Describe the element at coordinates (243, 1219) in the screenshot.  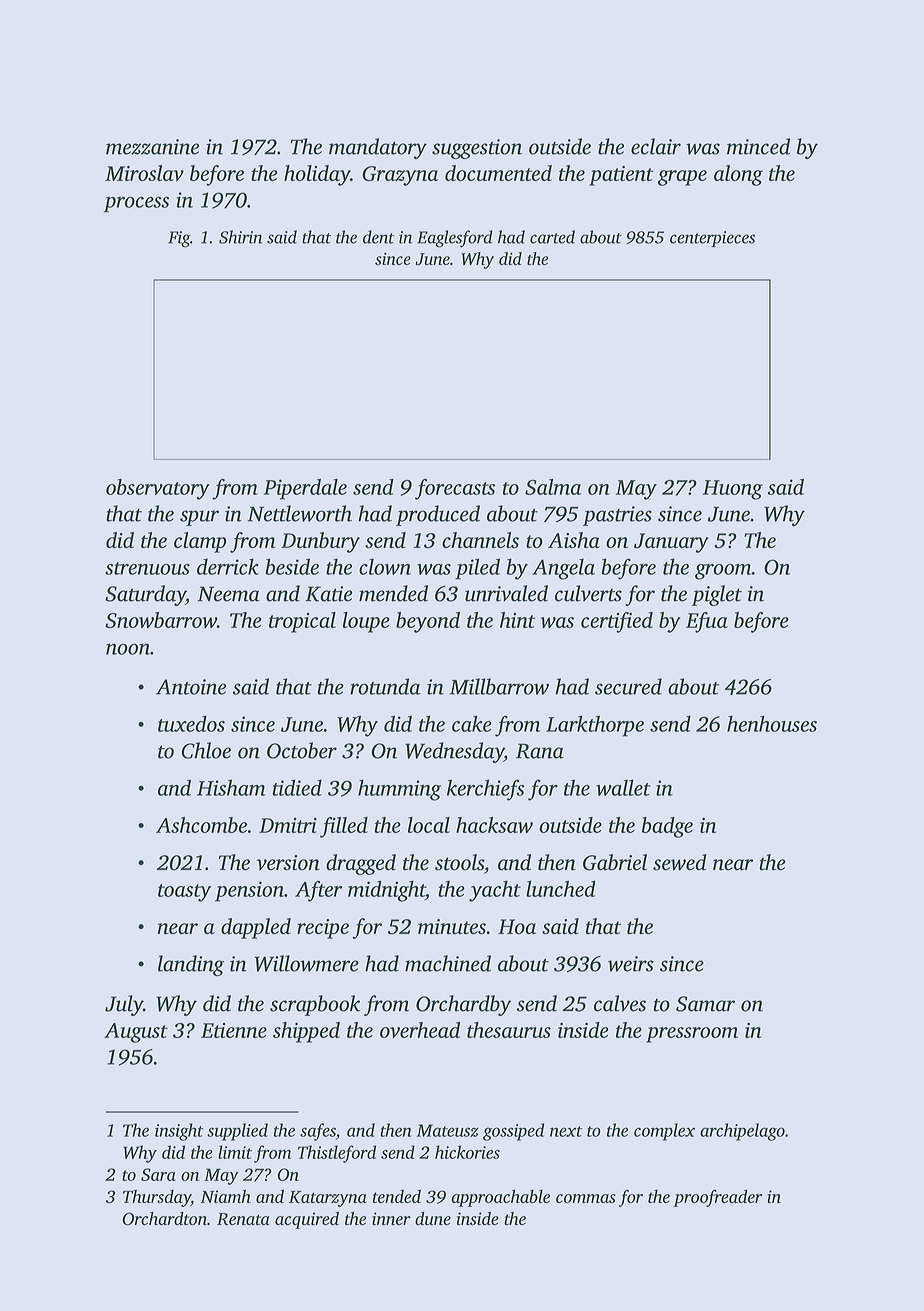
I see `Renata` at that location.
